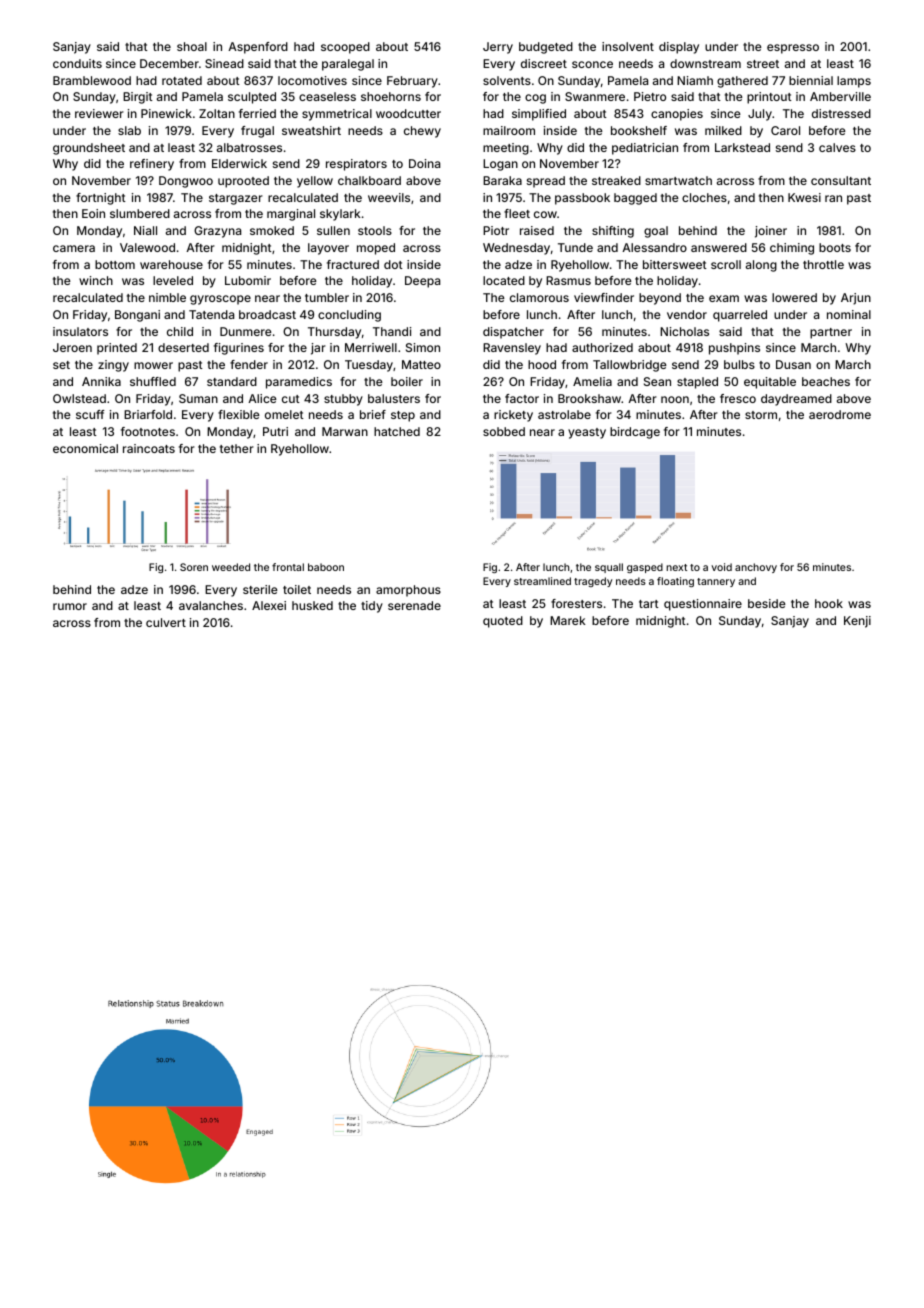 The height and width of the screenshot is (1308, 924). What do you see at coordinates (545, 214) in the screenshot?
I see `cow` at bounding box center [545, 214].
